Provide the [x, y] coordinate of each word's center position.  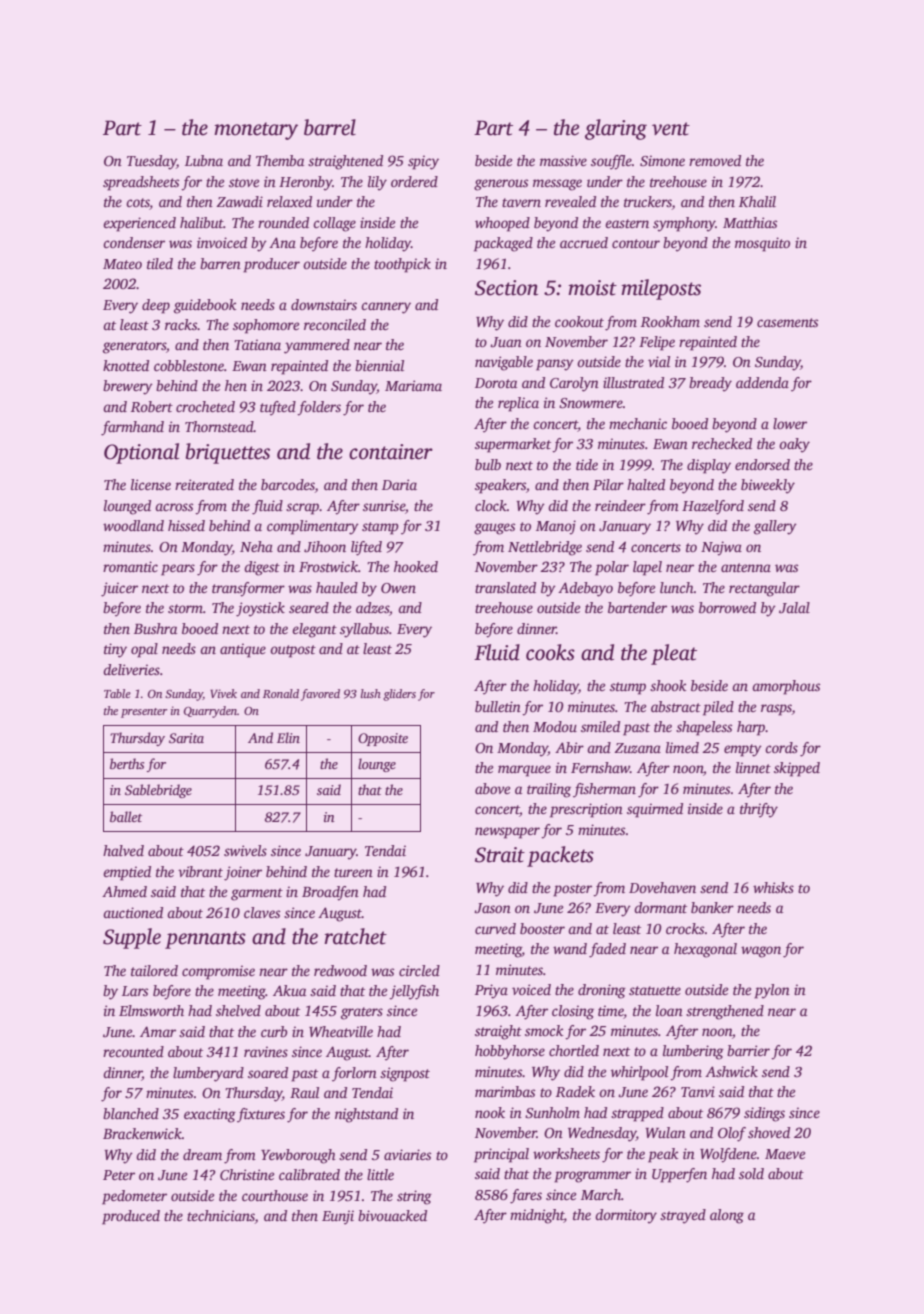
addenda [762, 382]
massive [563, 160]
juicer [119, 589]
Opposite [383, 739]
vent [671, 129]
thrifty [759, 810]
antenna [746, 567]
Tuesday [152, 162]
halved [123, 850]
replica [518, 404]
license [151, 484]
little [380, 1174]
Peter [119, 1175]
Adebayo [585, 589]
